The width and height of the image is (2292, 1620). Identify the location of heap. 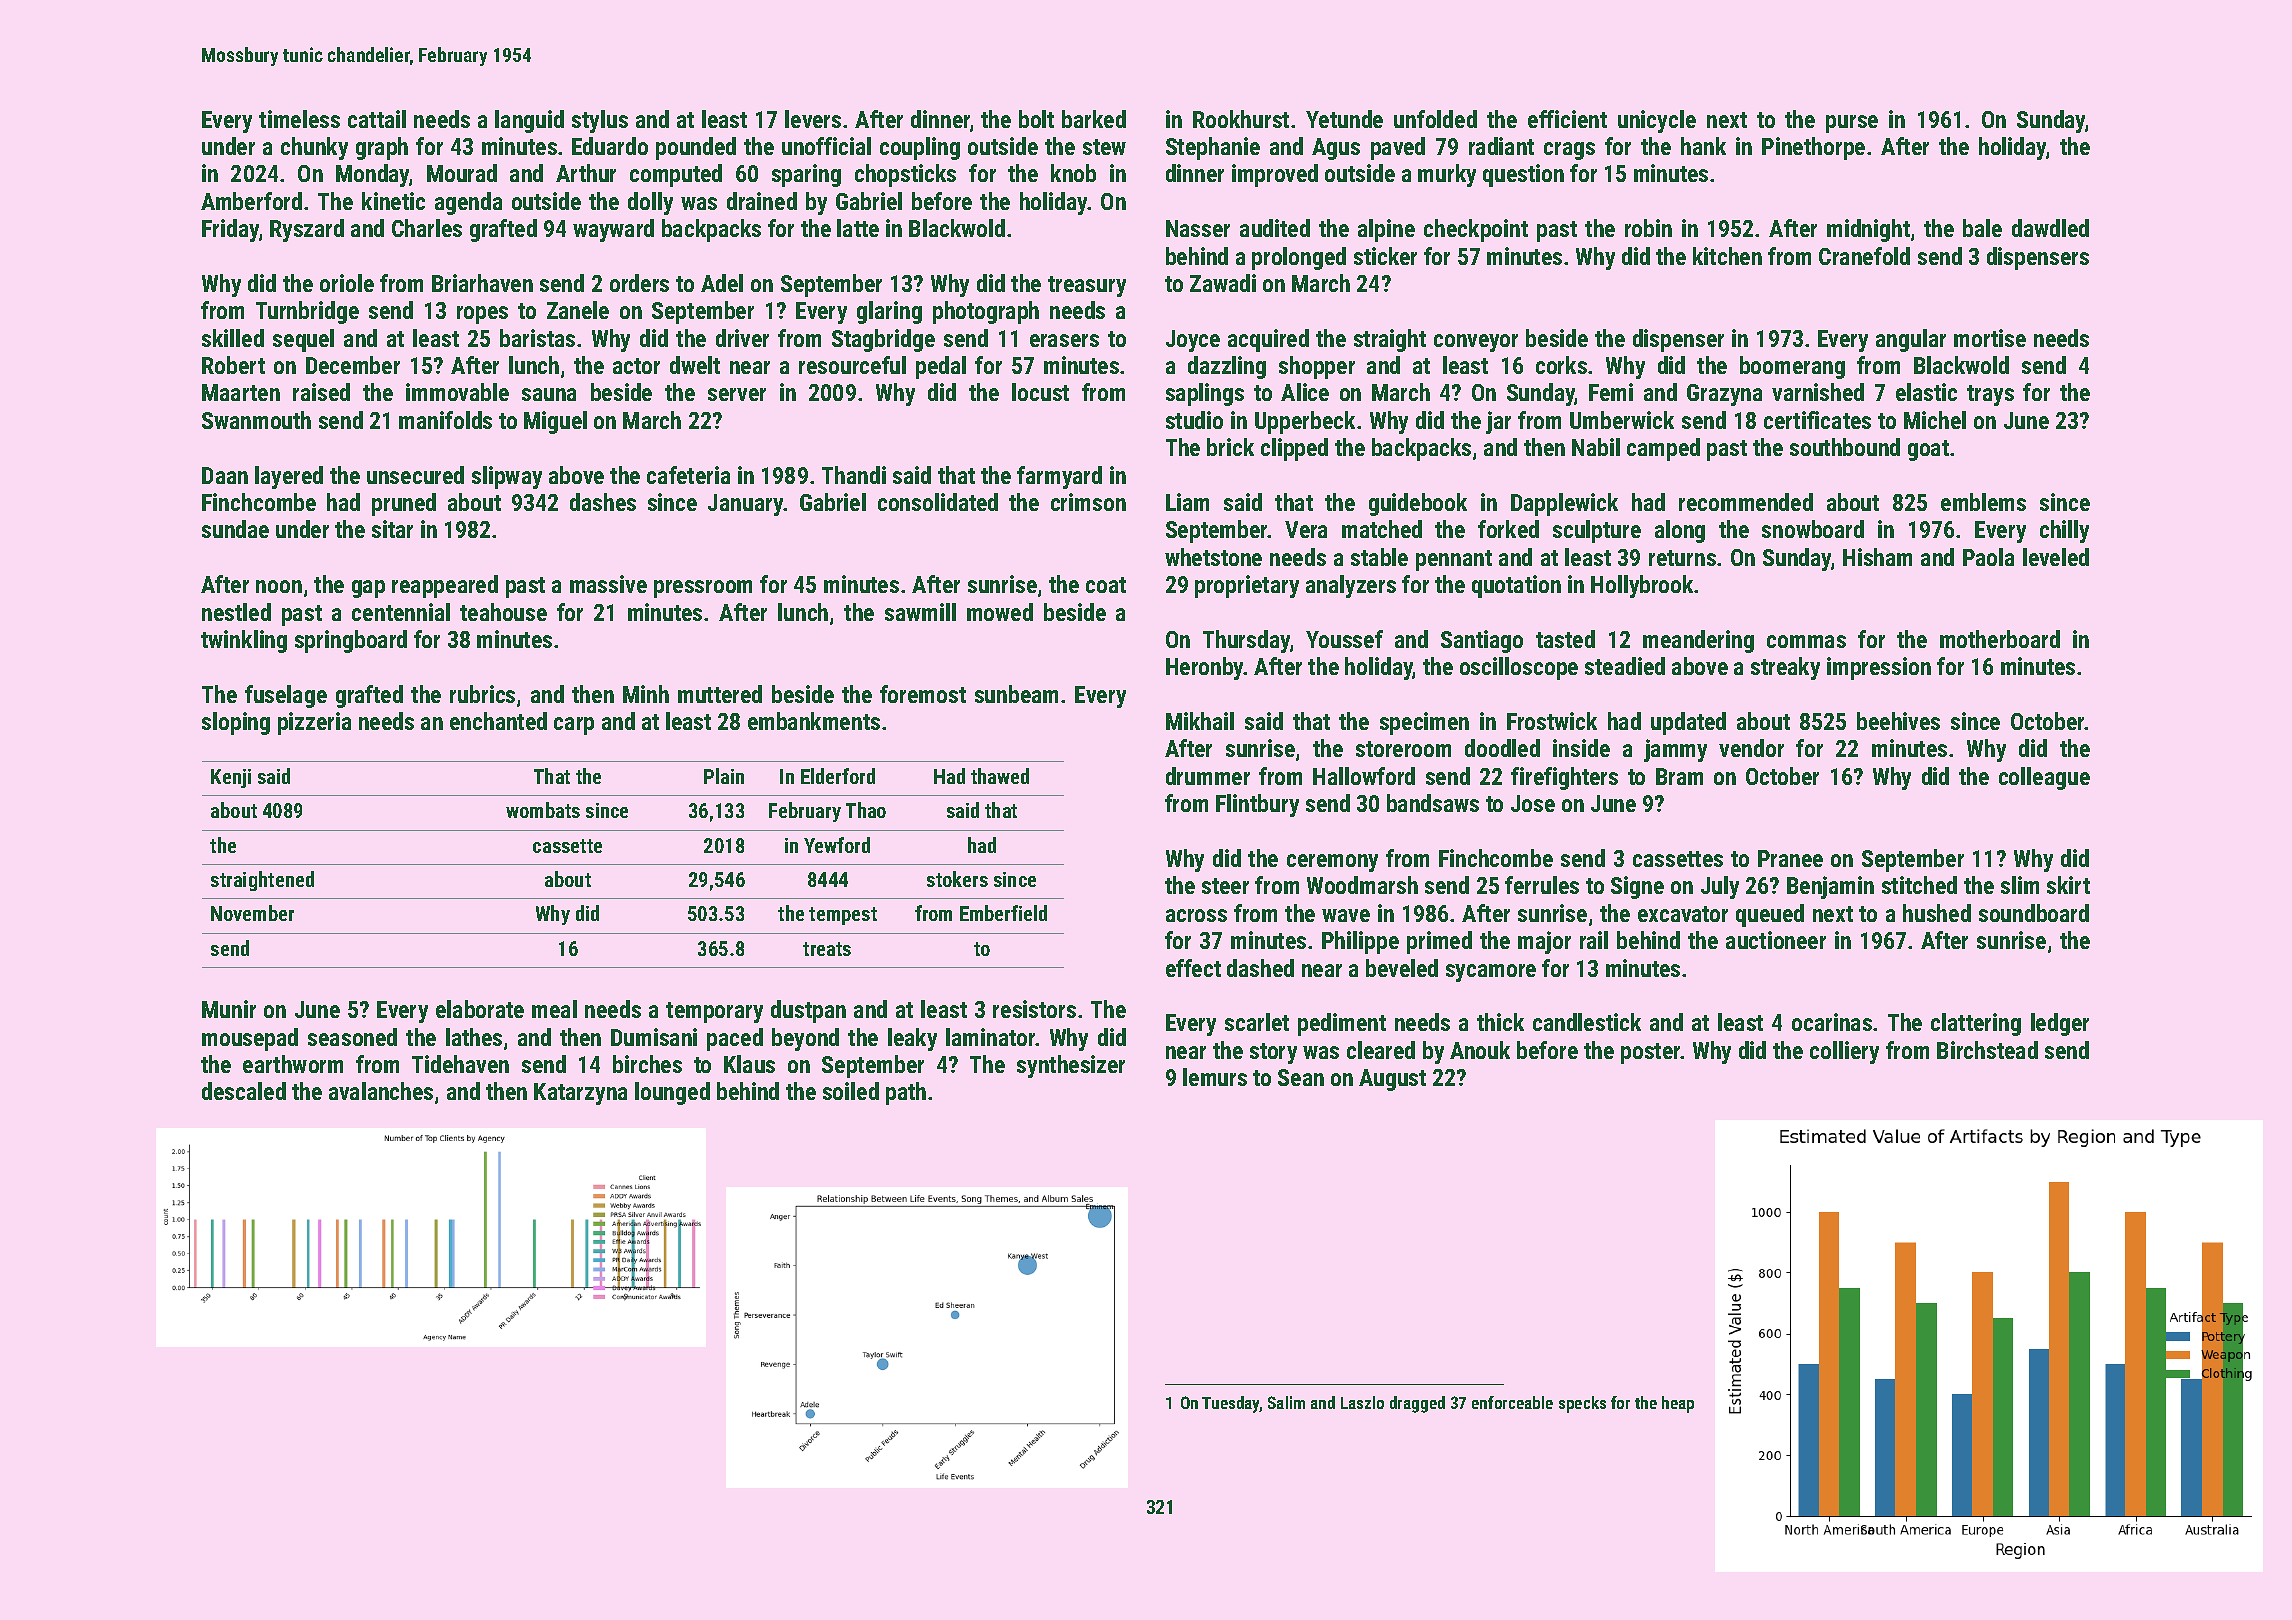
(1678, 1404).
